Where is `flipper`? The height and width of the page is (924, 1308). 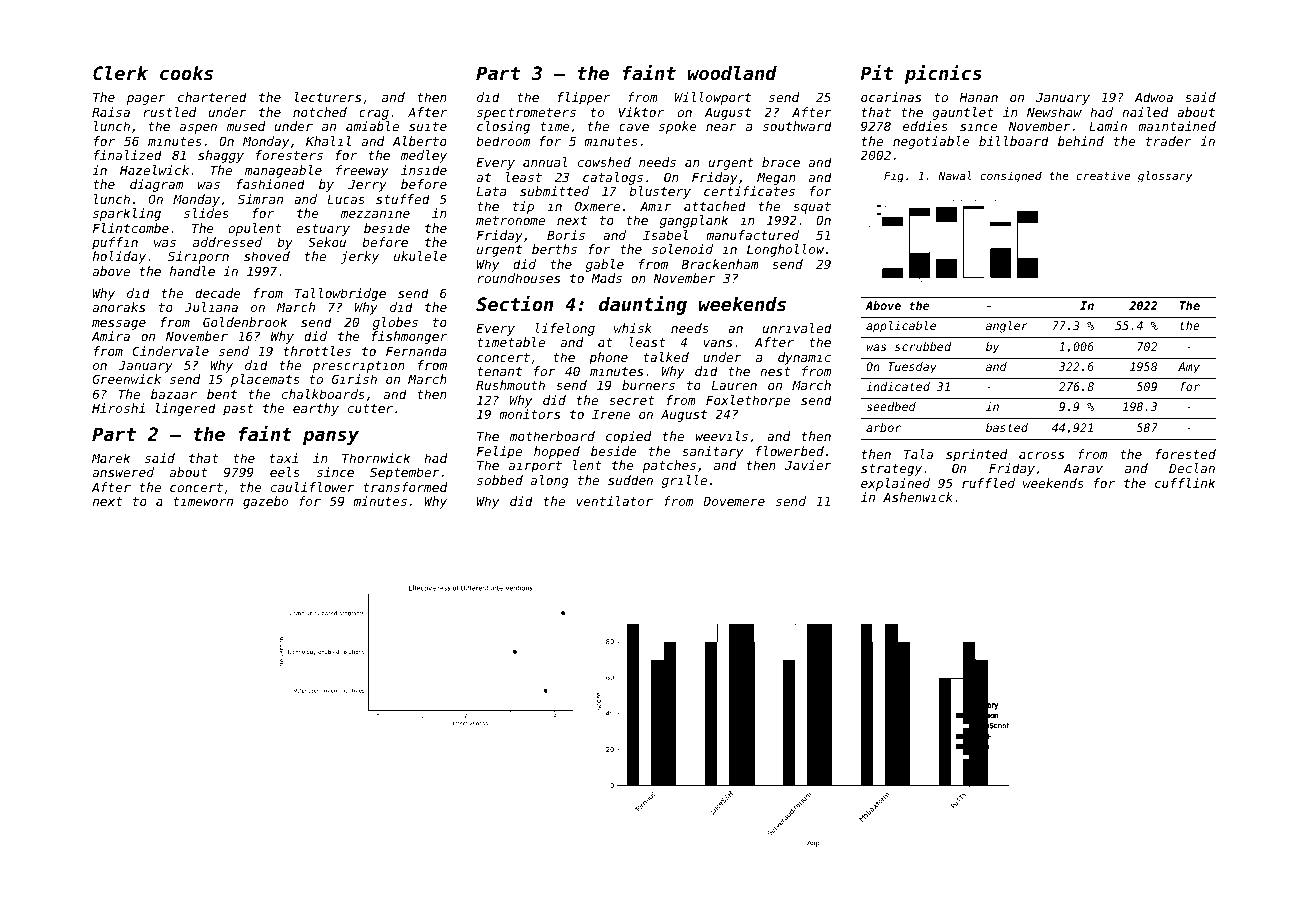 flipper is located at coordinates (584, 98).
